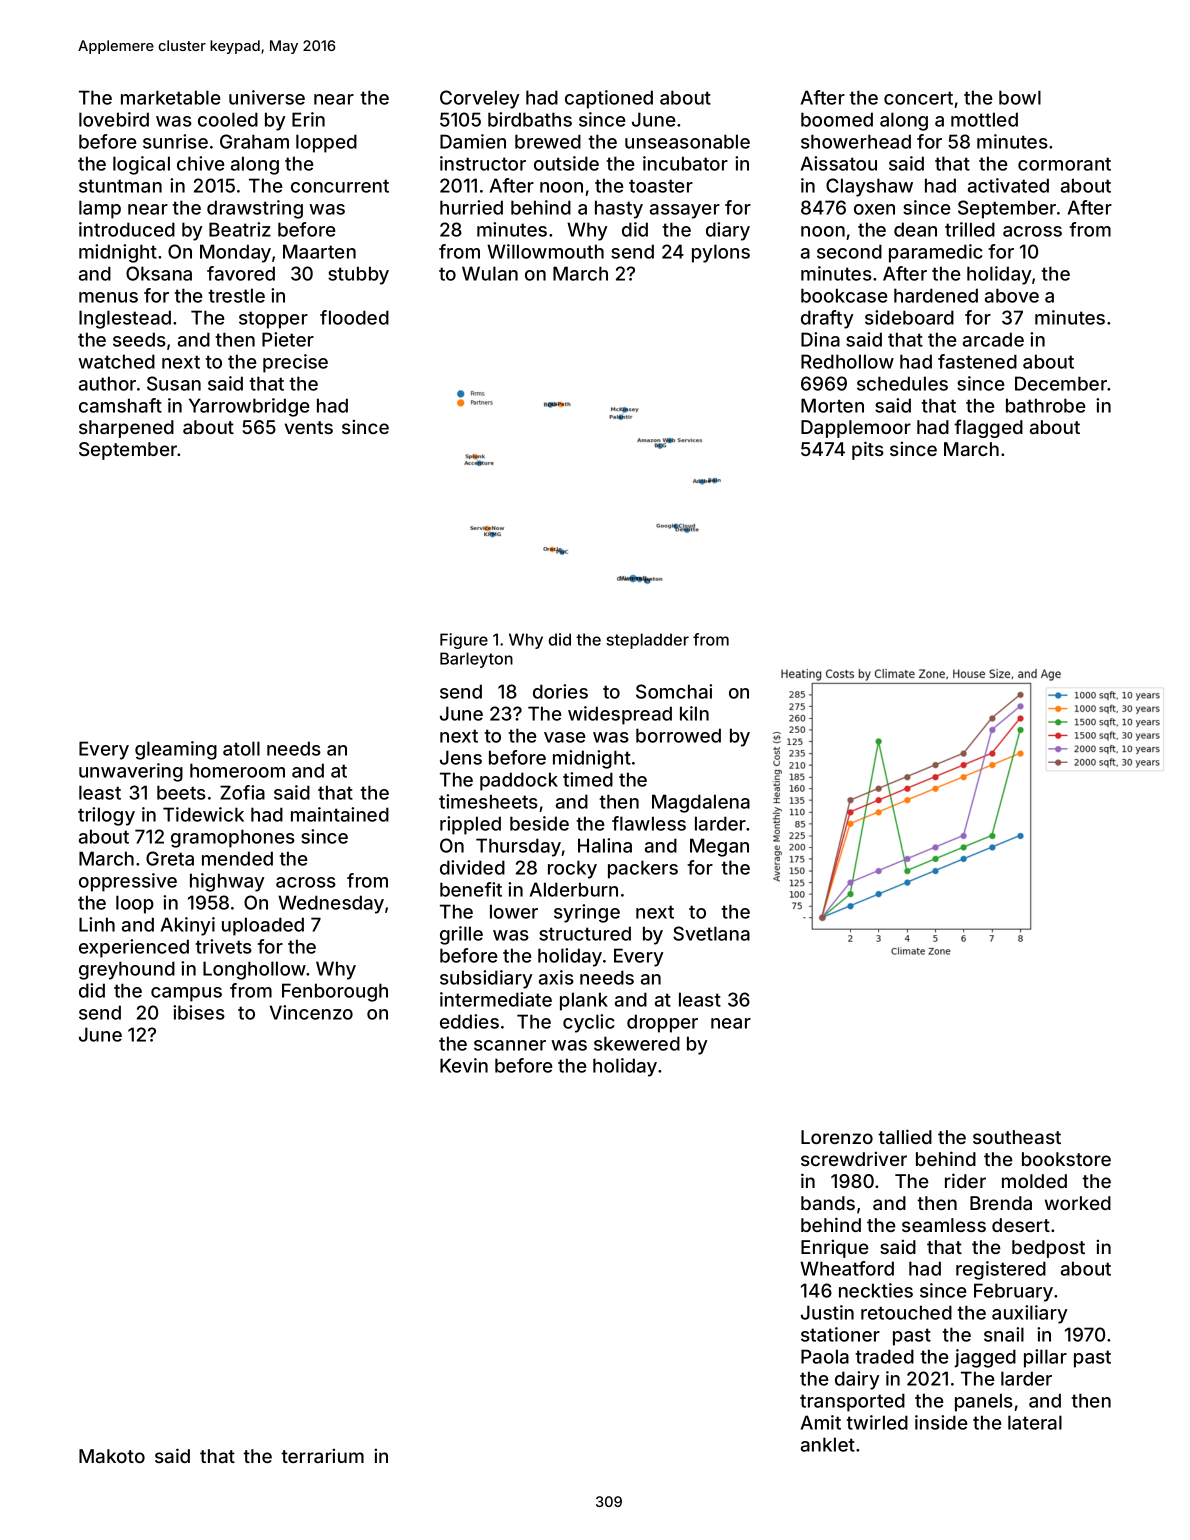  I want to click on Amit, so click(821, 1422).
